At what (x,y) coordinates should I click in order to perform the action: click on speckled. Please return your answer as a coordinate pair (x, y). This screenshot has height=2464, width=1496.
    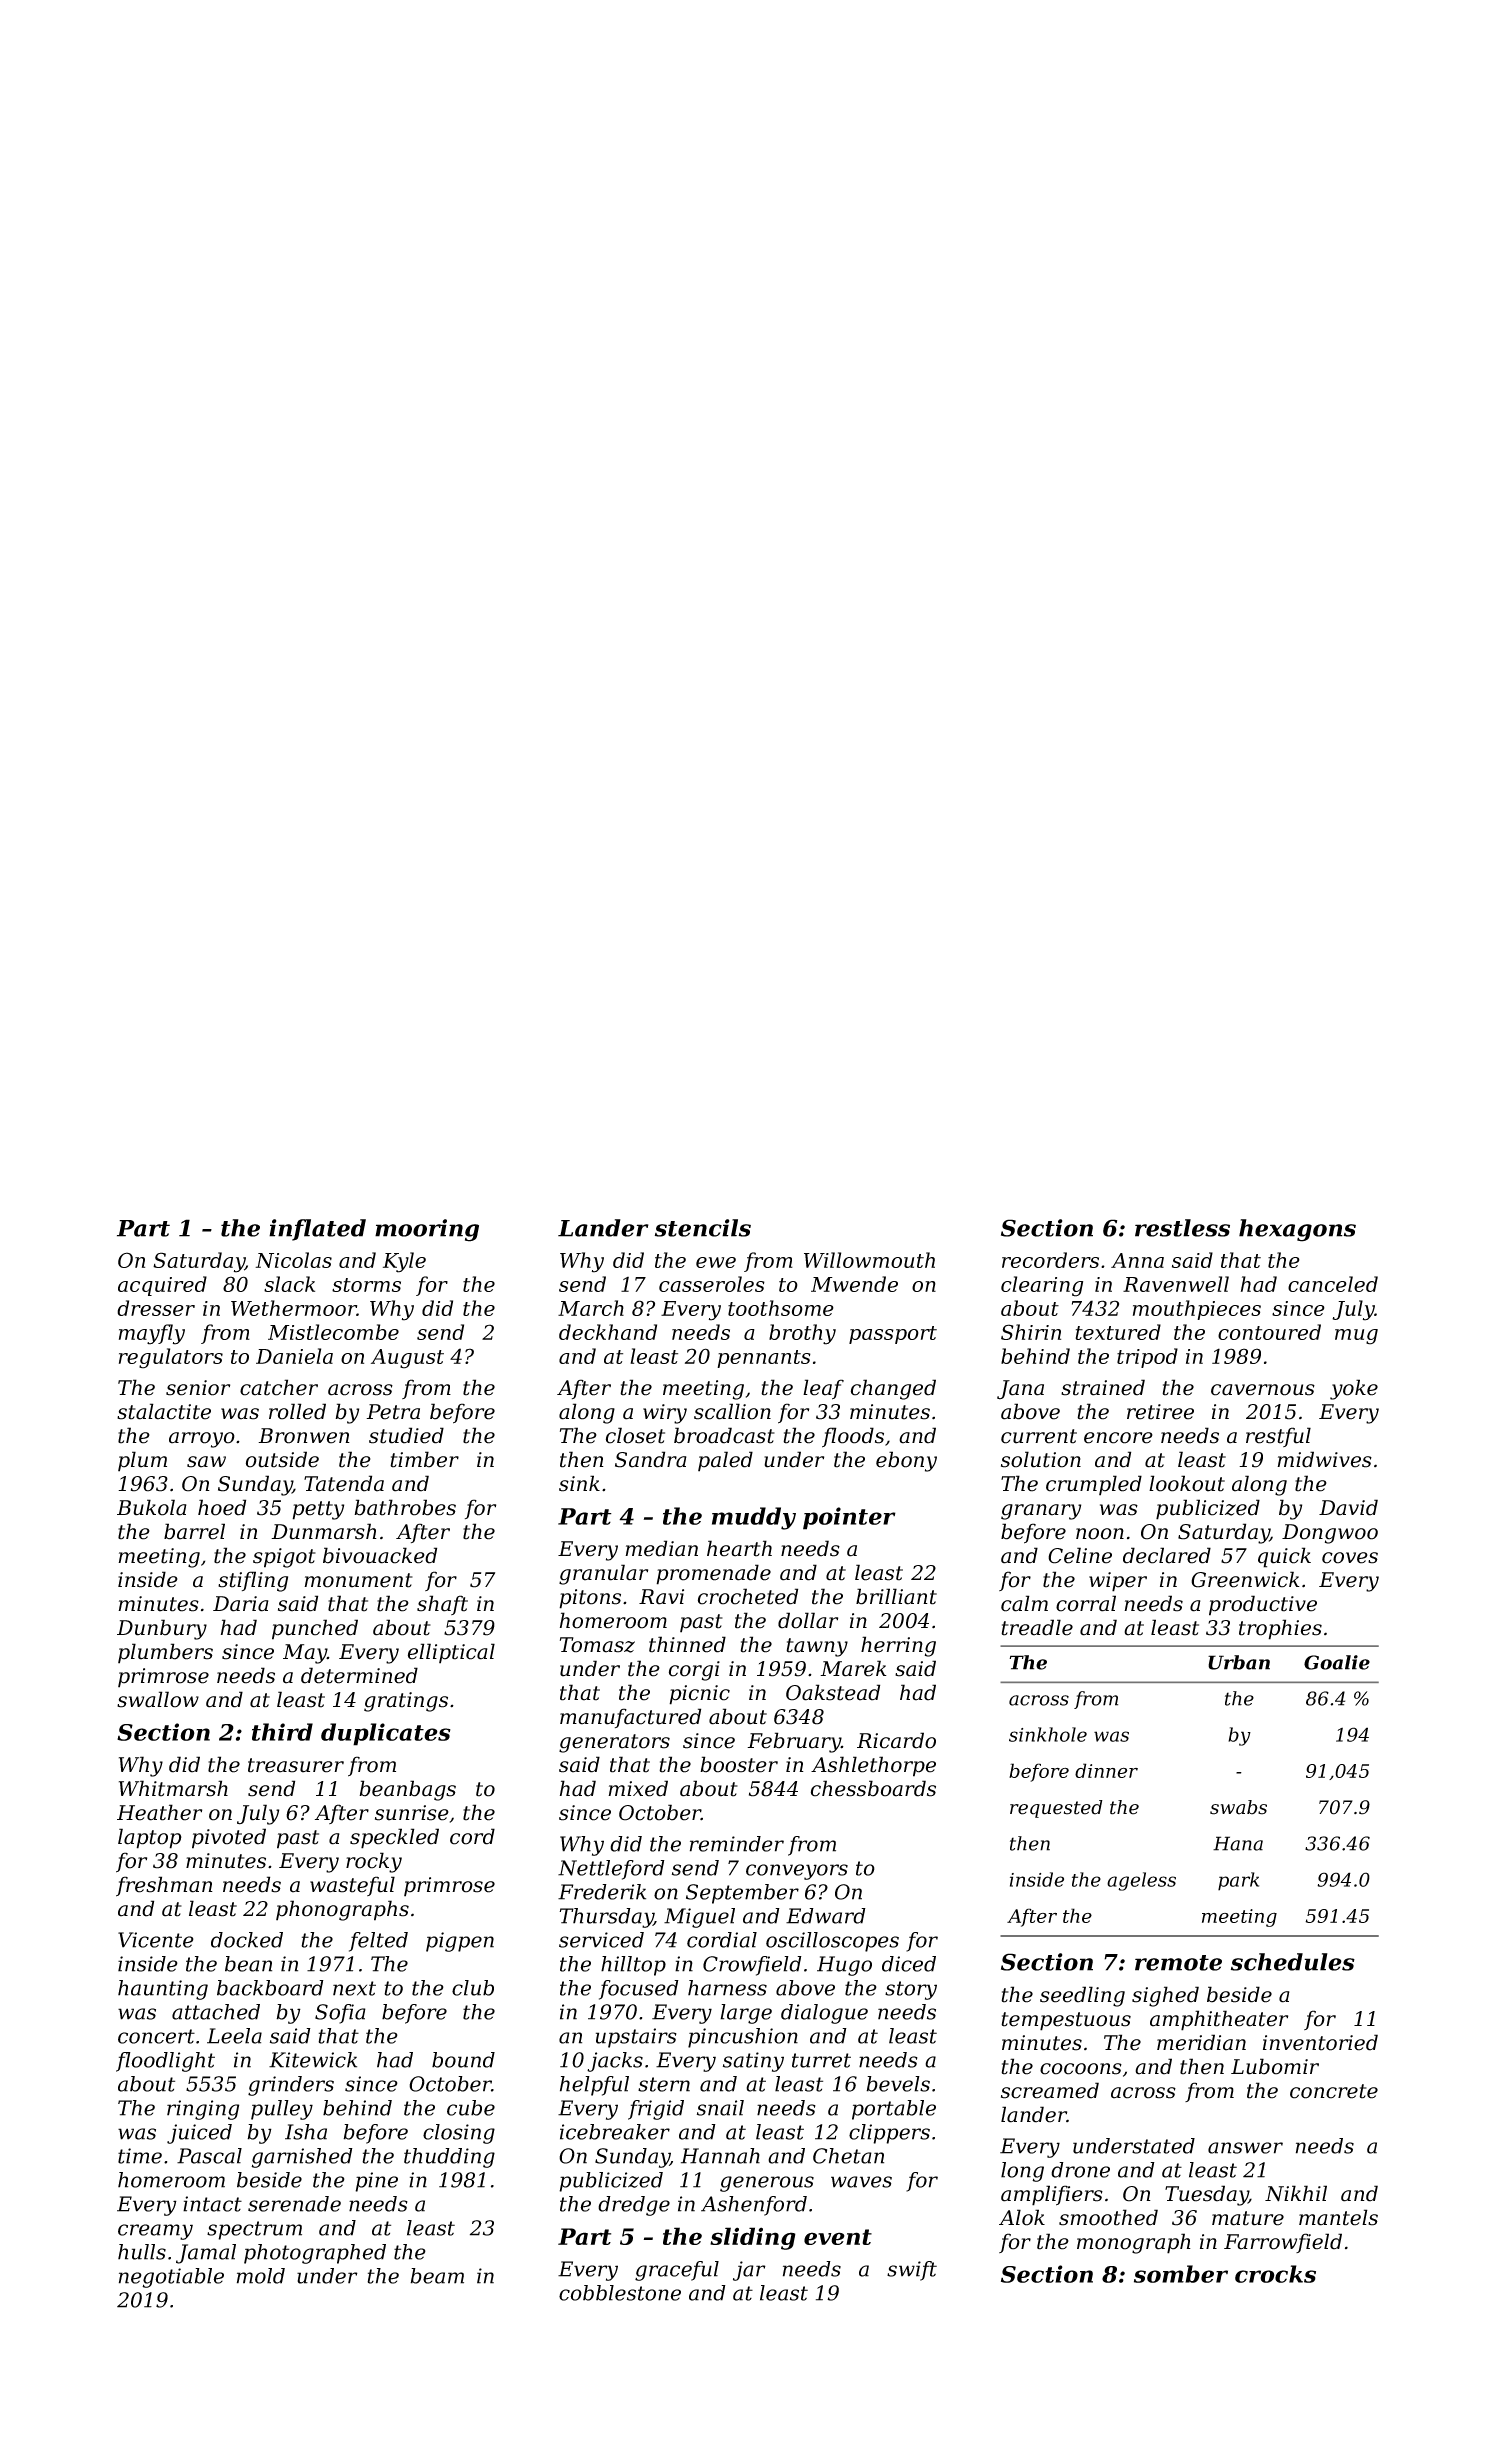
    Looking at the image, I should click on (394, 1838).
